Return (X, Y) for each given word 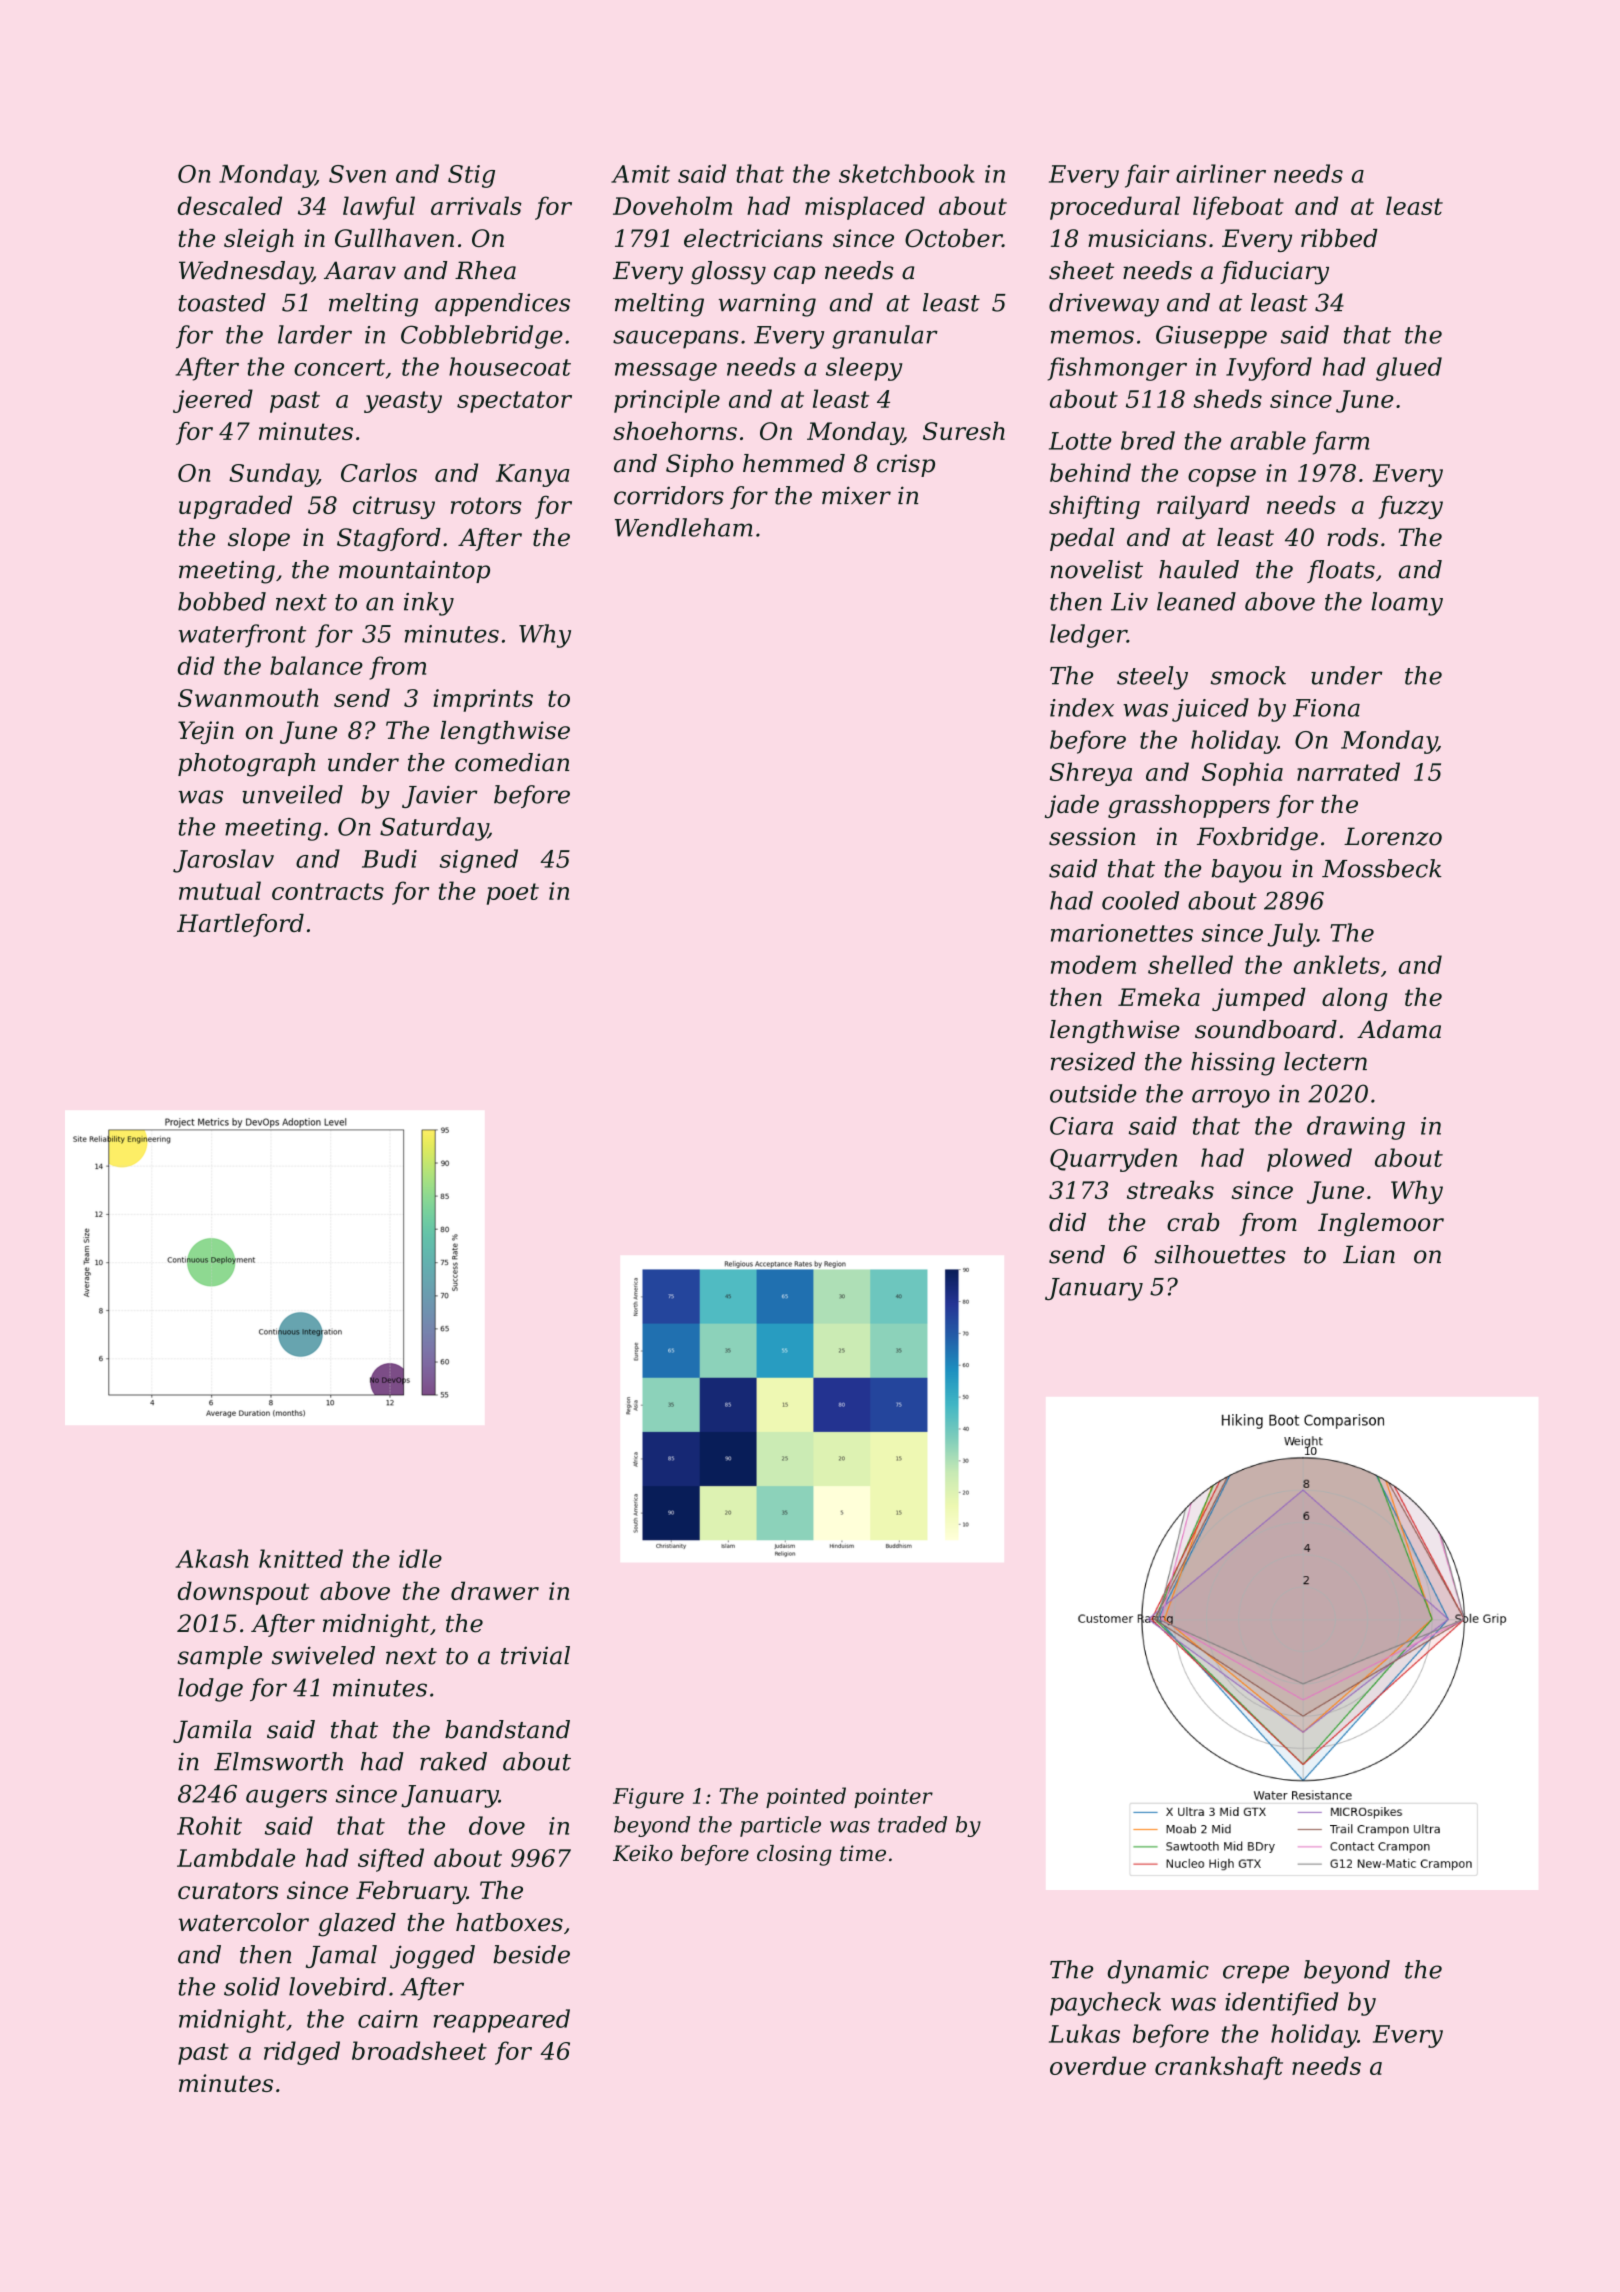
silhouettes (1220, 1254)
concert (339, 367)
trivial (535, 1655)
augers (286, 1798)
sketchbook (907, 173)
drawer (495, 1590)
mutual (220, 890)
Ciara (1081, 1126)
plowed (1309, 1160)
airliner (1221, 173)
